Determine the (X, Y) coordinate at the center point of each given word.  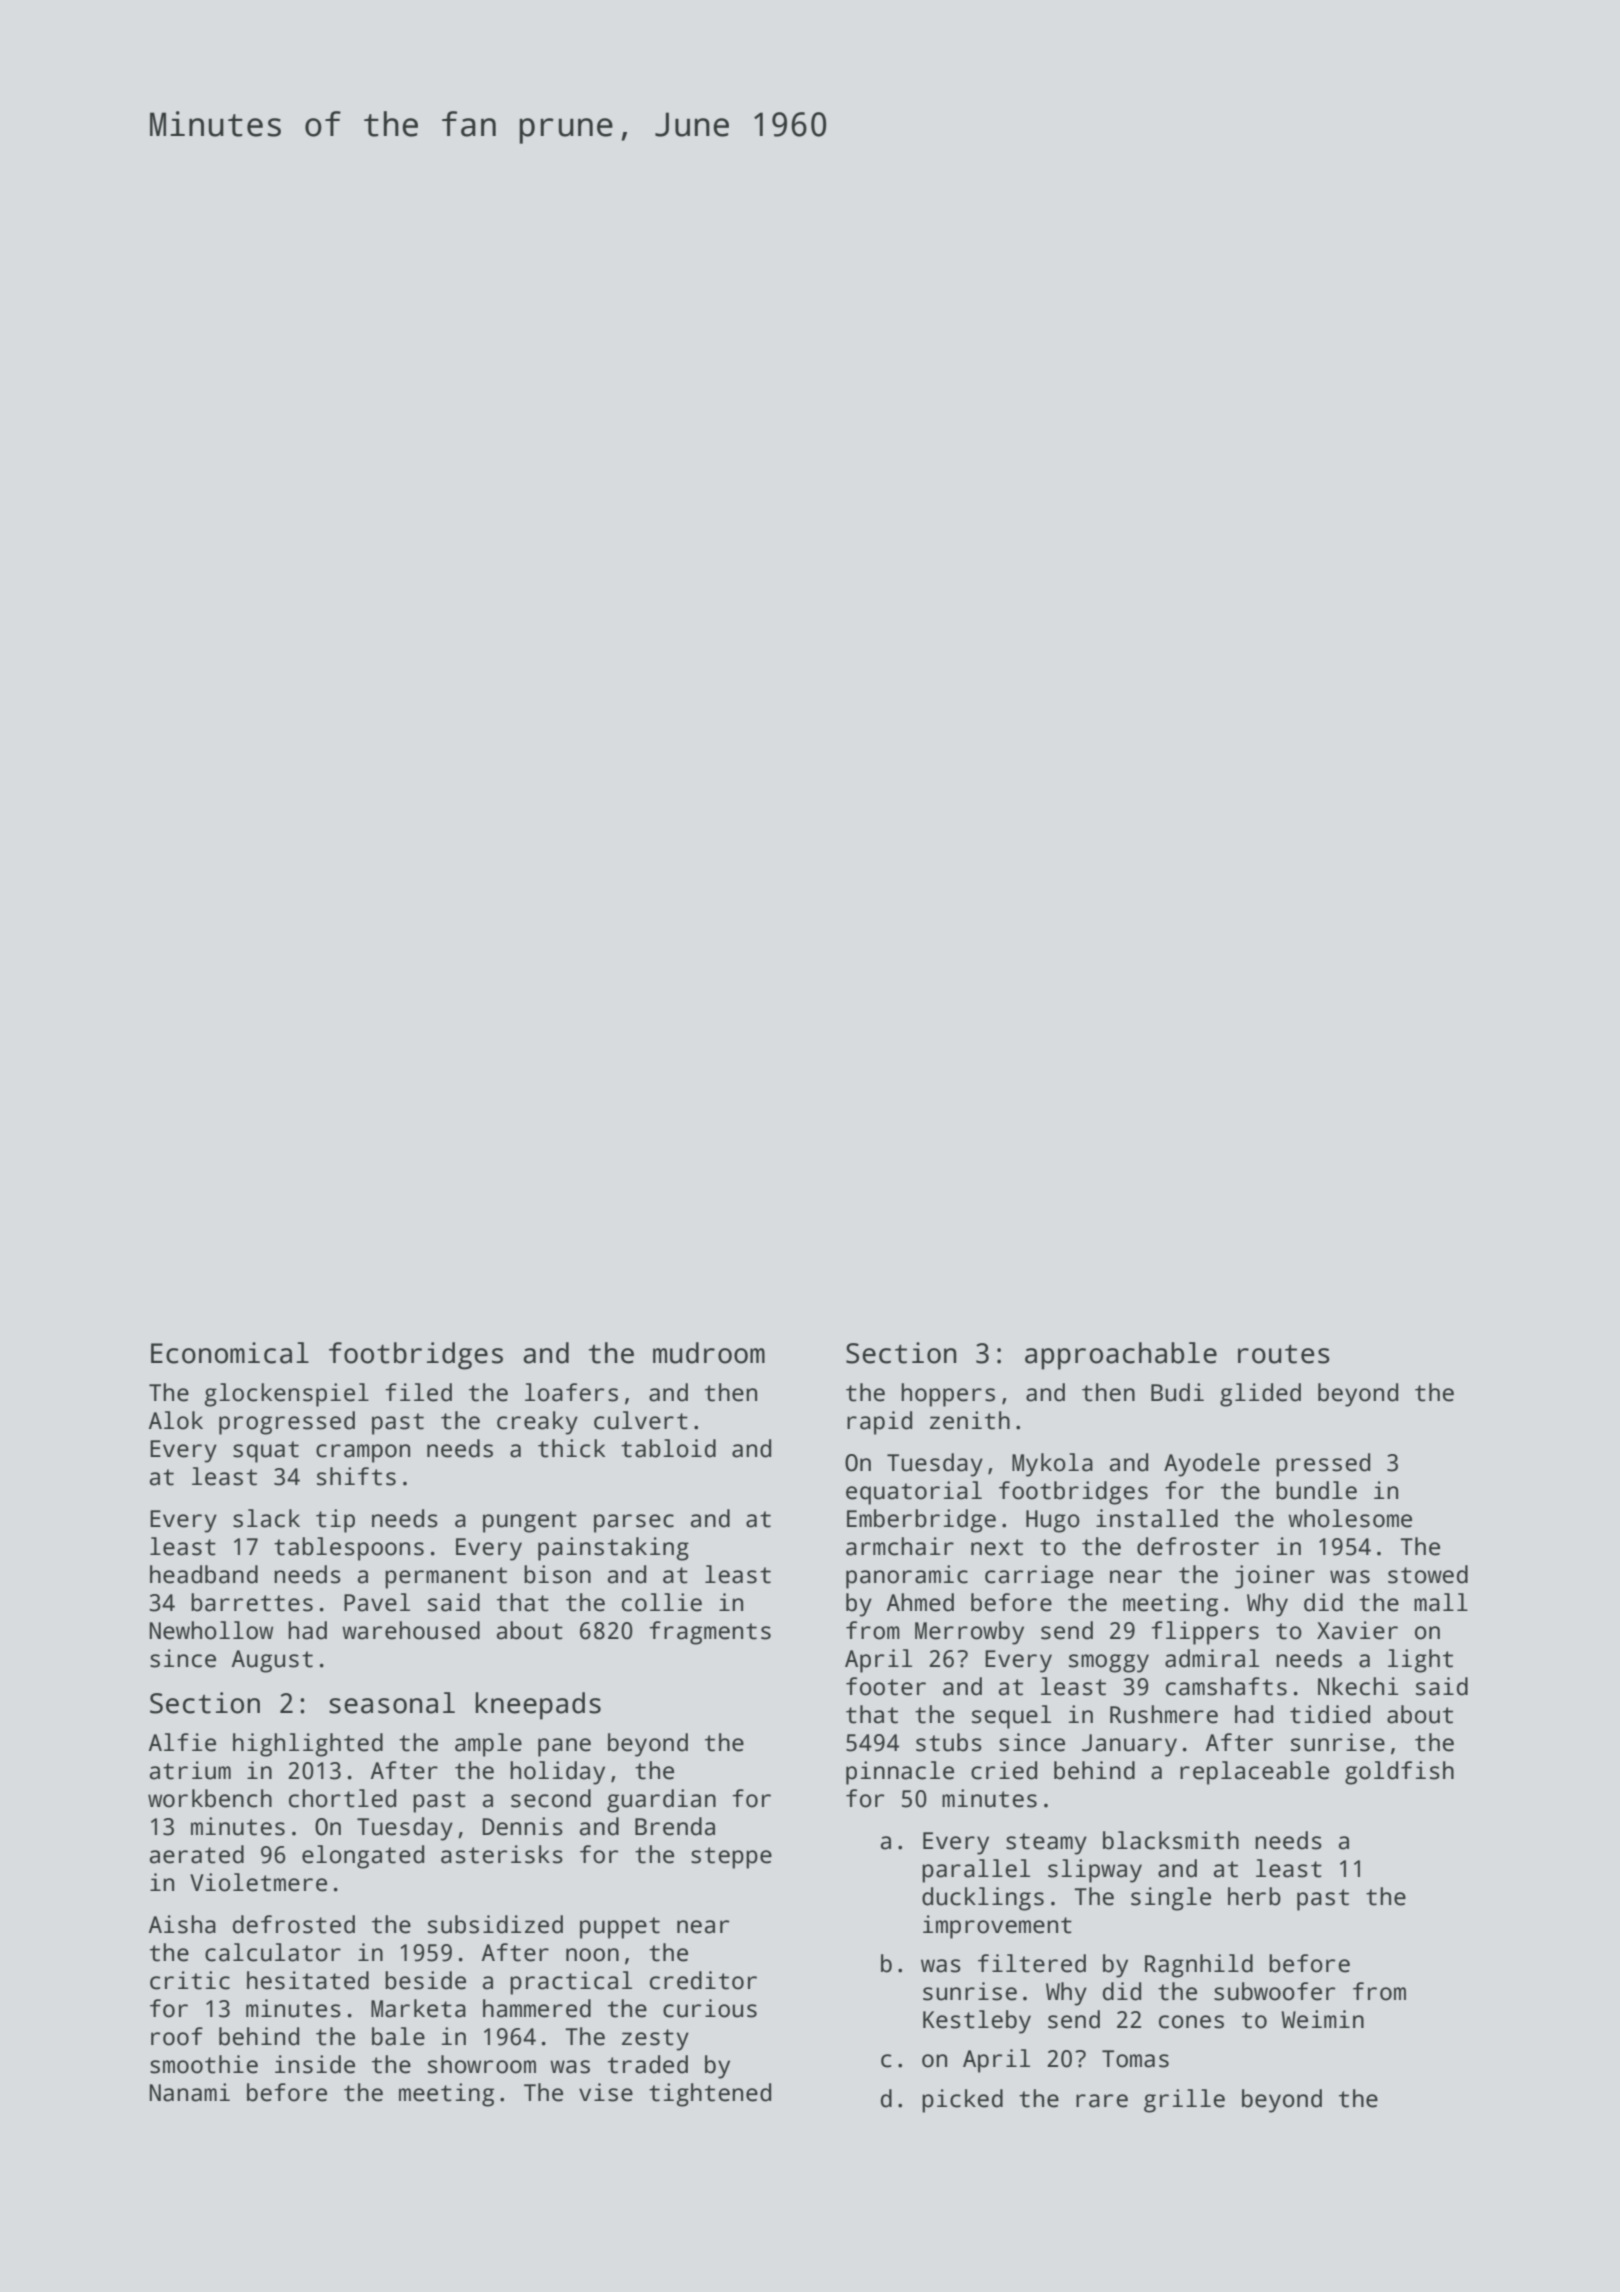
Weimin (1322, 2019)
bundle (1316, 1490)
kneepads (538, 1706)
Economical (230, 1353)
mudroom (709, 1353)
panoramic (907, 1577)
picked (962, 2101)
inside (315, 2064)
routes (1284, 1354)
